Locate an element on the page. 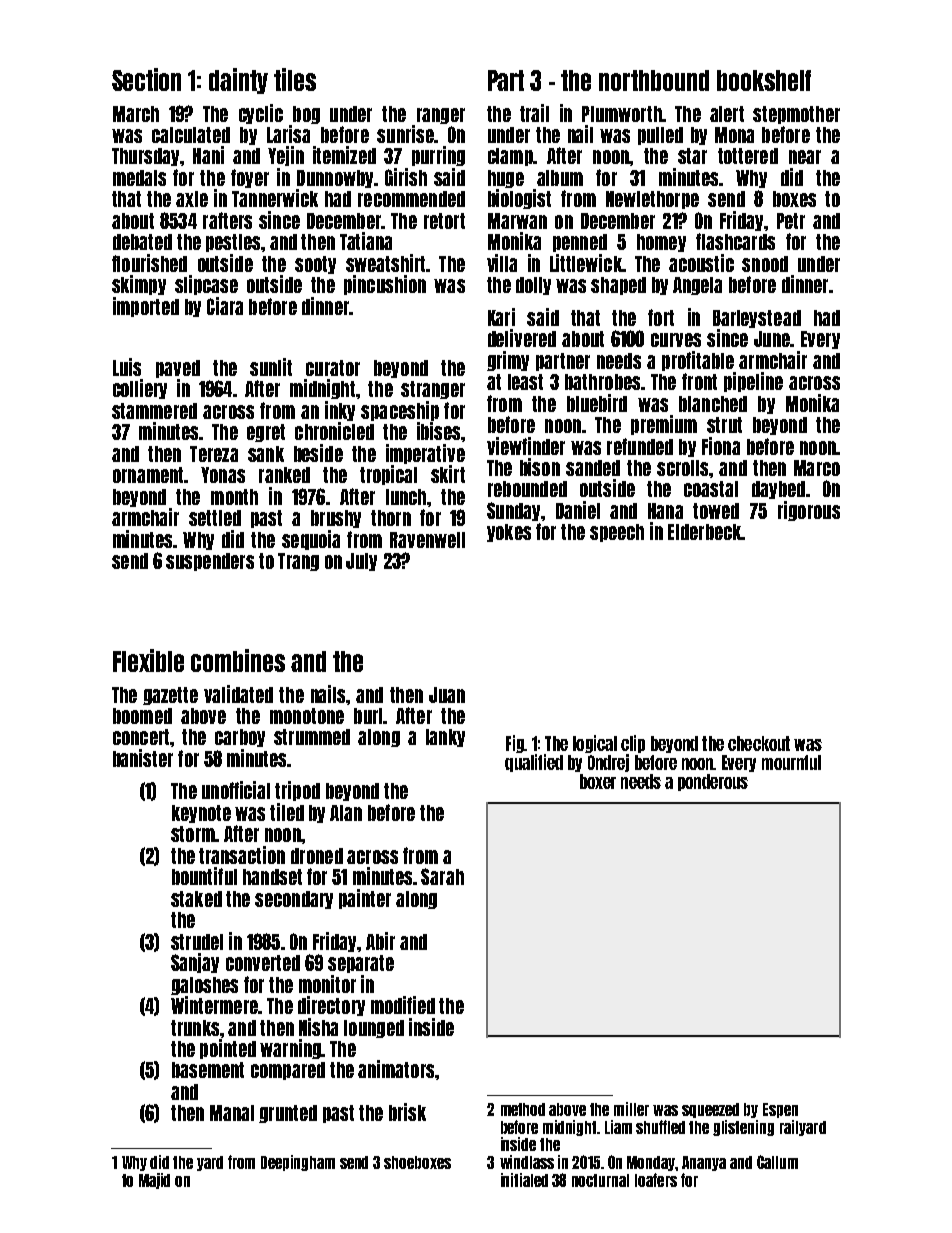  Thursday is located at coordinates (145, 157).
